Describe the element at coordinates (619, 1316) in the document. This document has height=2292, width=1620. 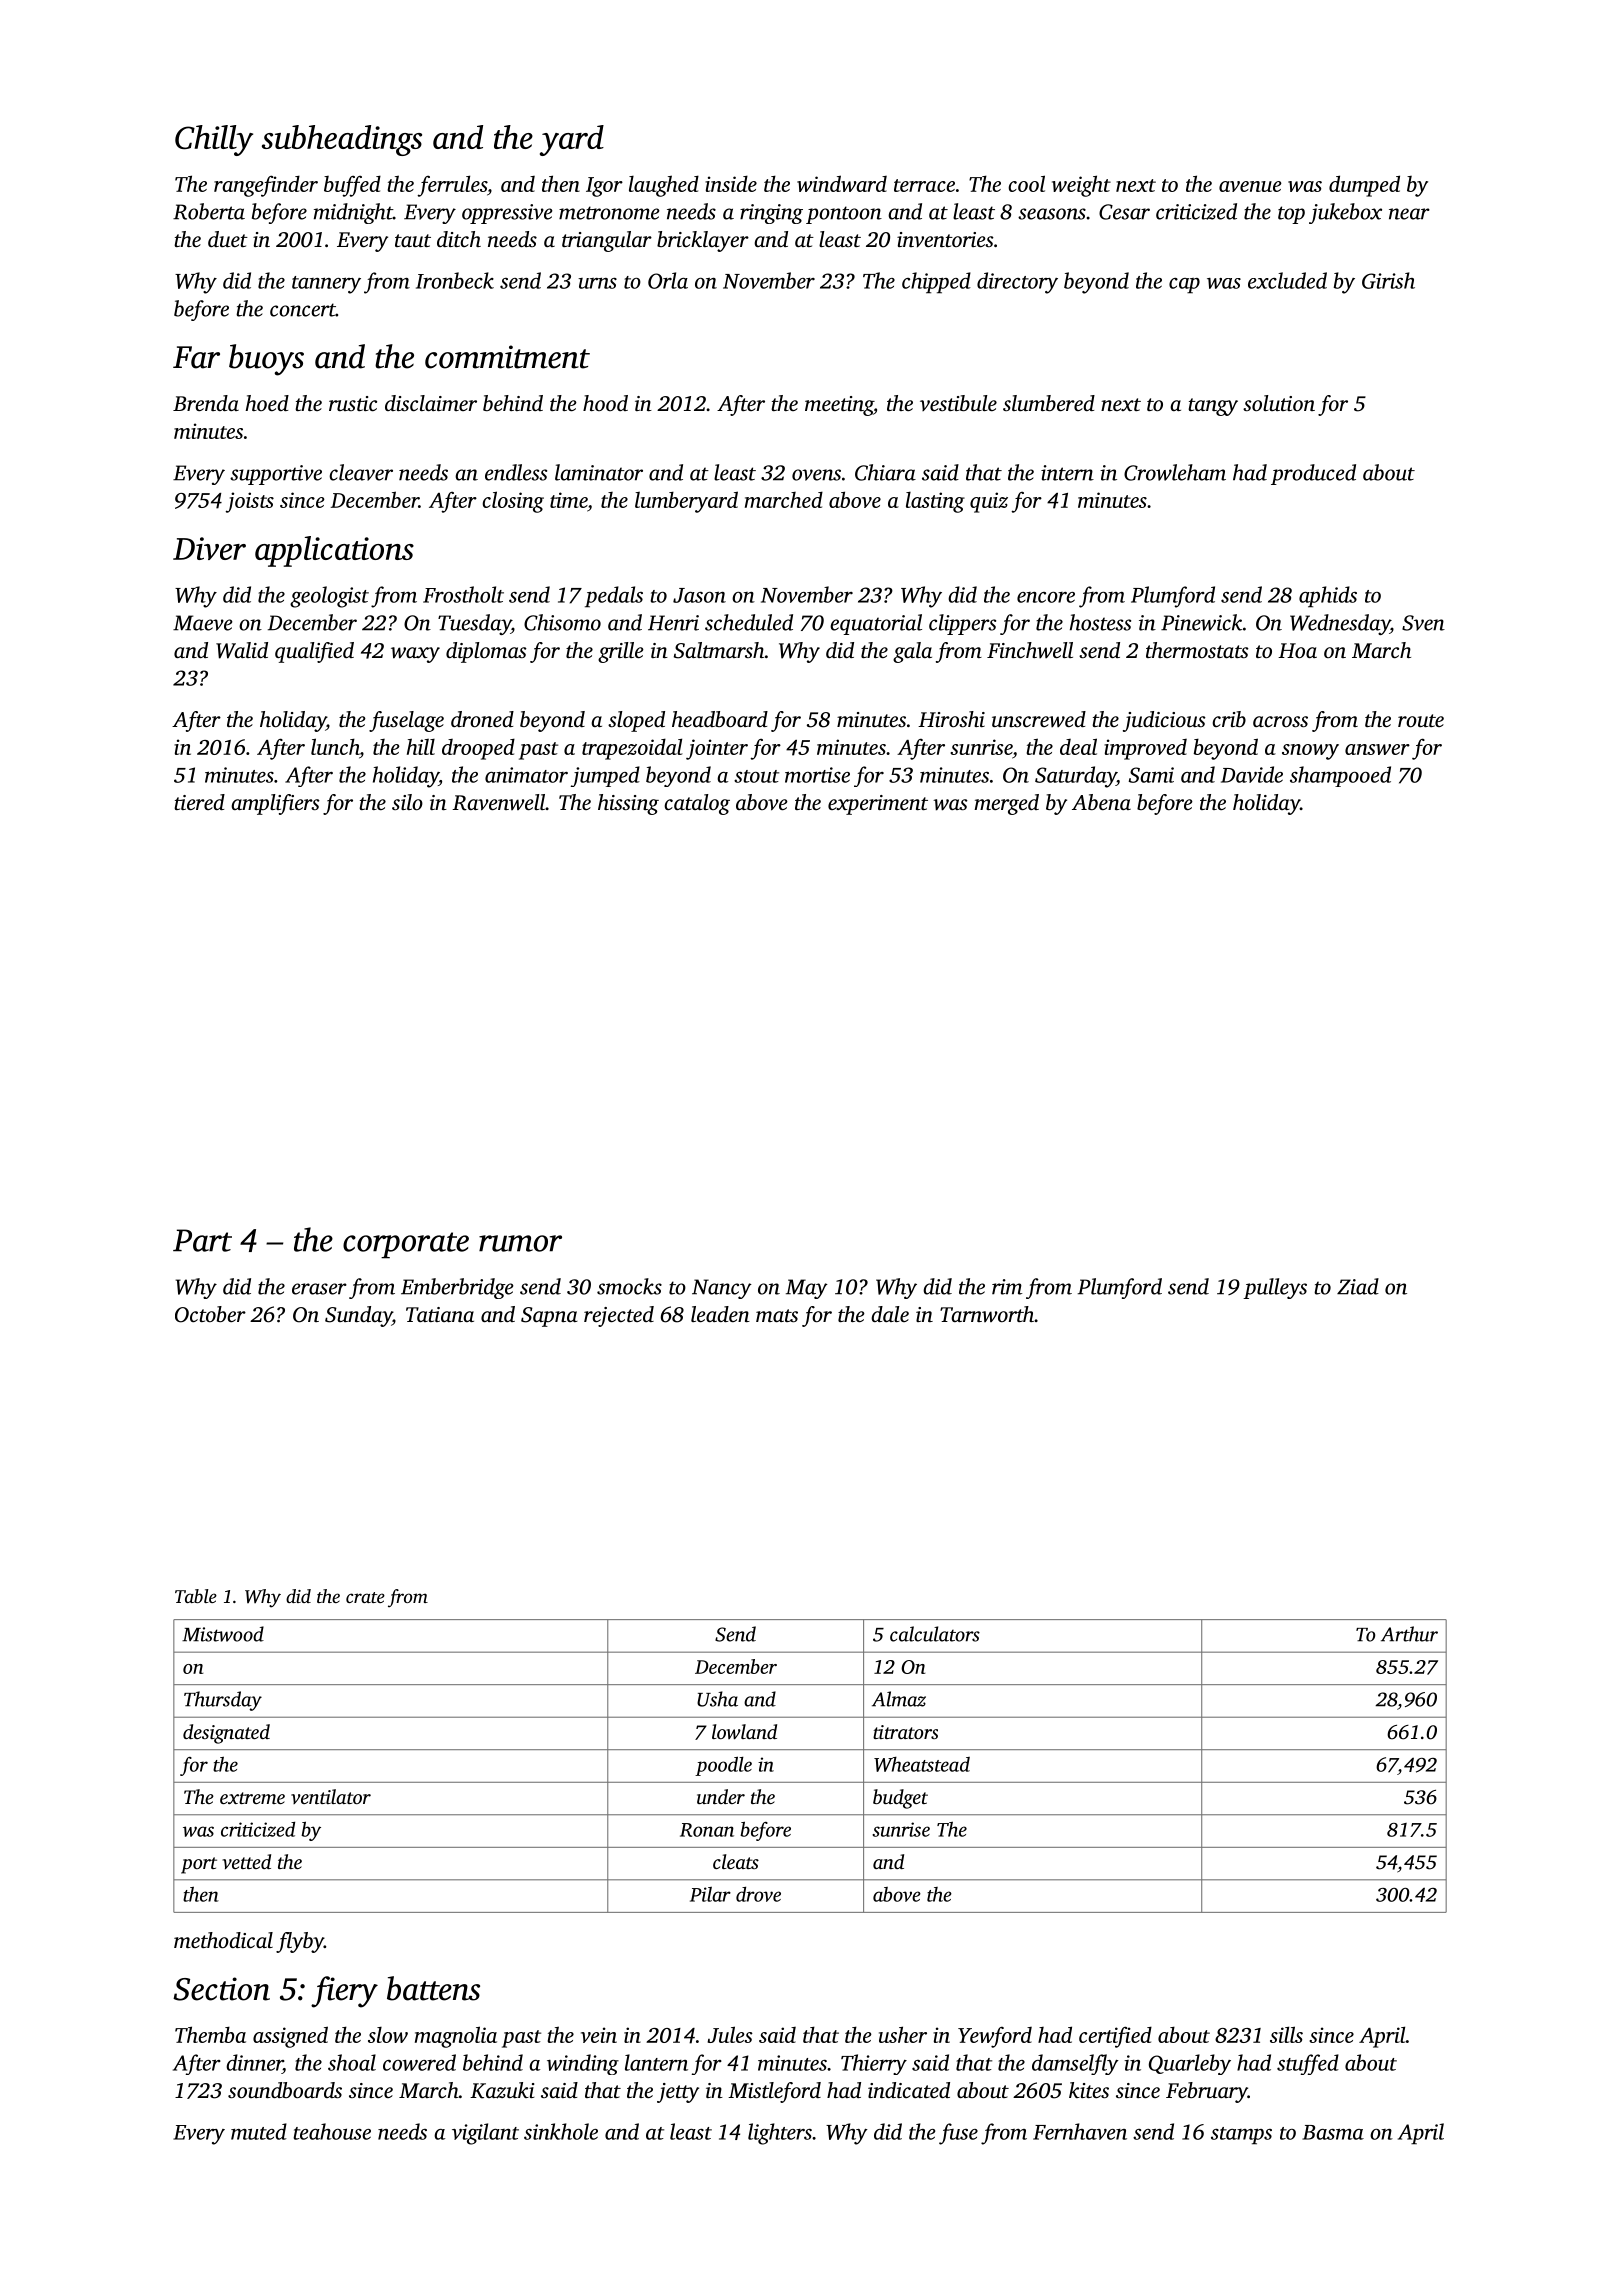
I see `rejected` at that location.
